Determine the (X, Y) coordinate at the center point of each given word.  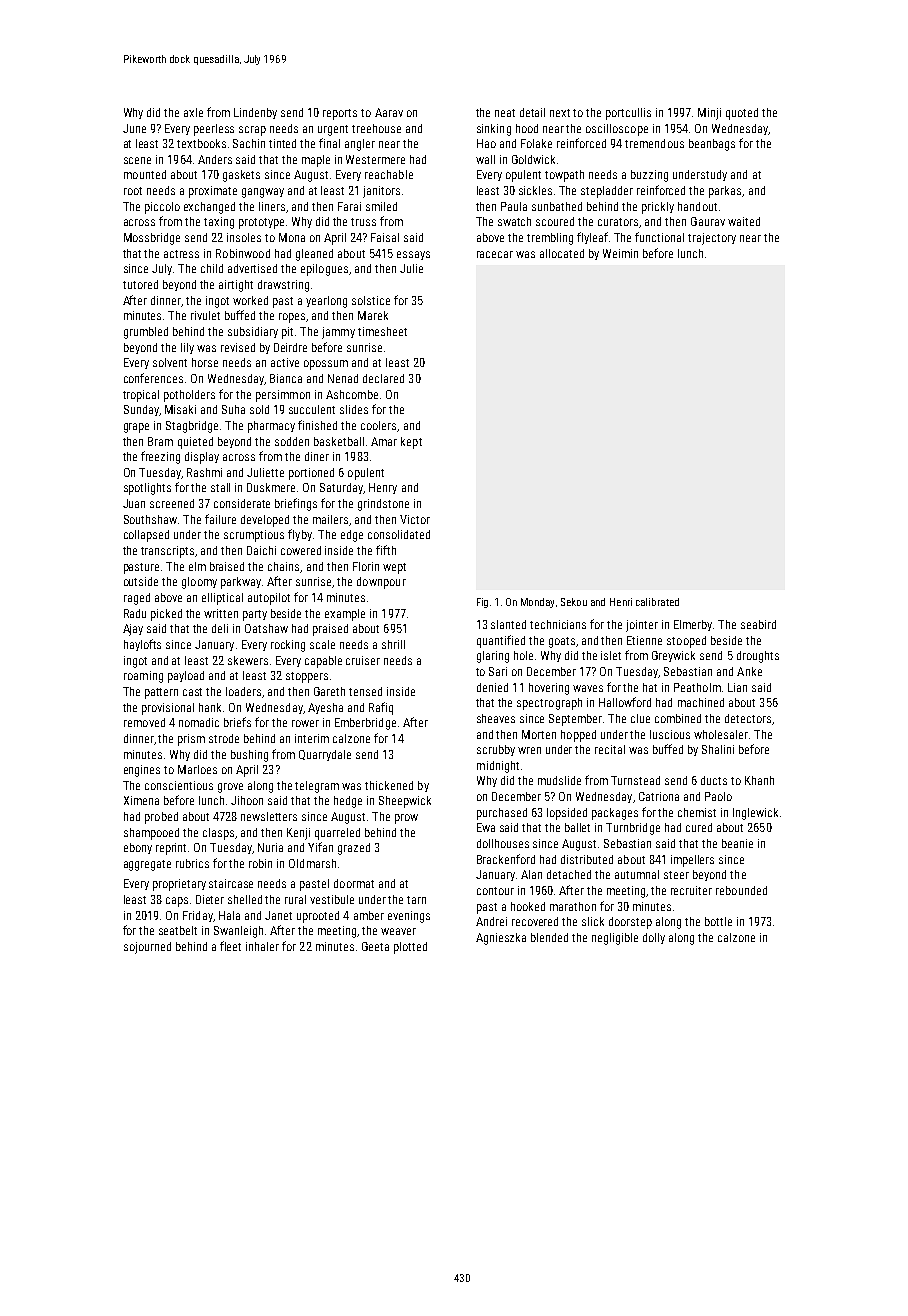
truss (363, 222)
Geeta (375, 946)
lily (187, 348)
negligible (615, 939)
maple (316, 161)
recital (610, 749)
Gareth (329, 691)
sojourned (147, 948)
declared (383, 378)
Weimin (620, 253)
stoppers (307, 677)
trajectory (712, 239)
